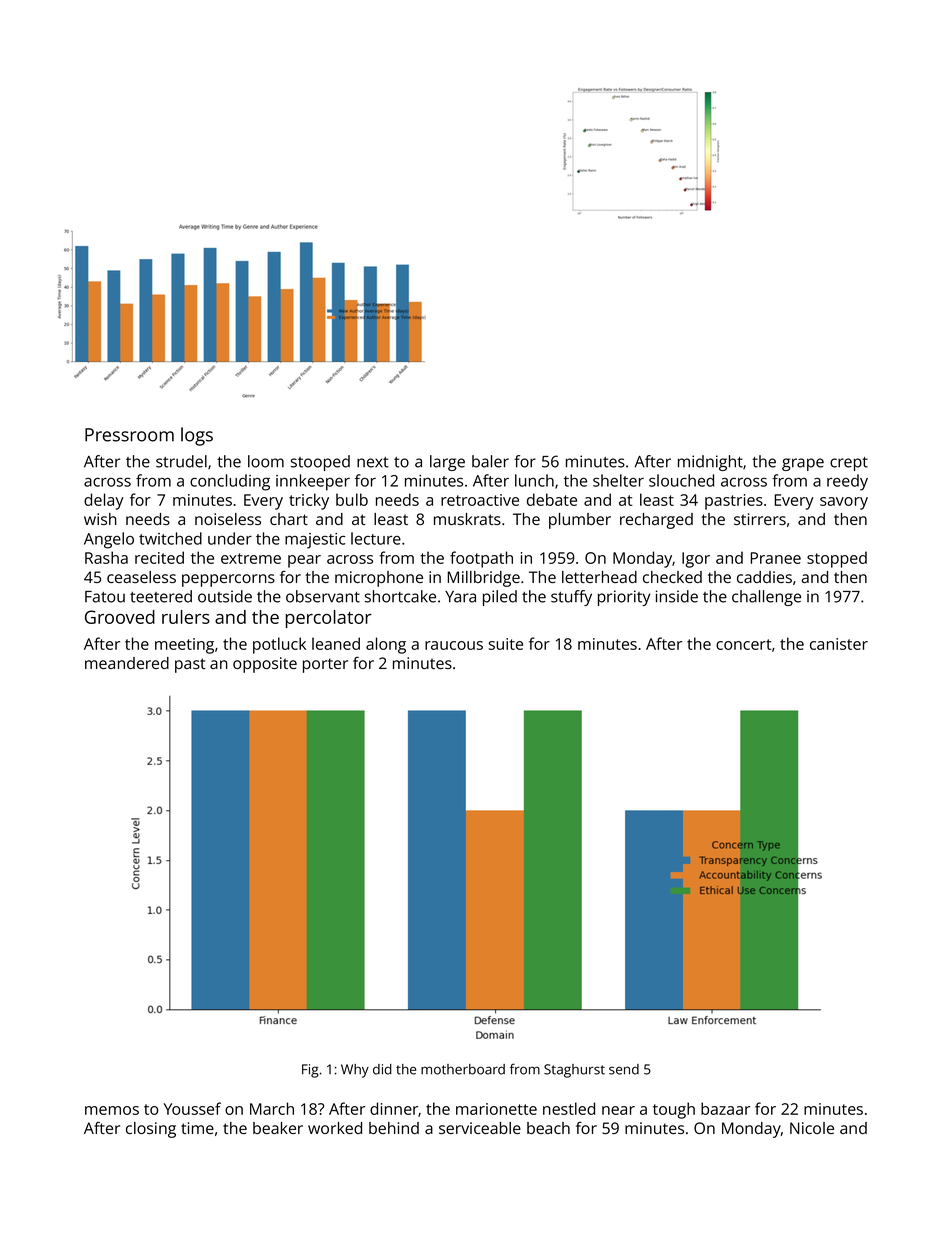 This screenshot has width=952, height=1233. What do you see at coordinates (394, 1128) in the screenshot?
I see `behind` at bounding box center [394, 1128].
